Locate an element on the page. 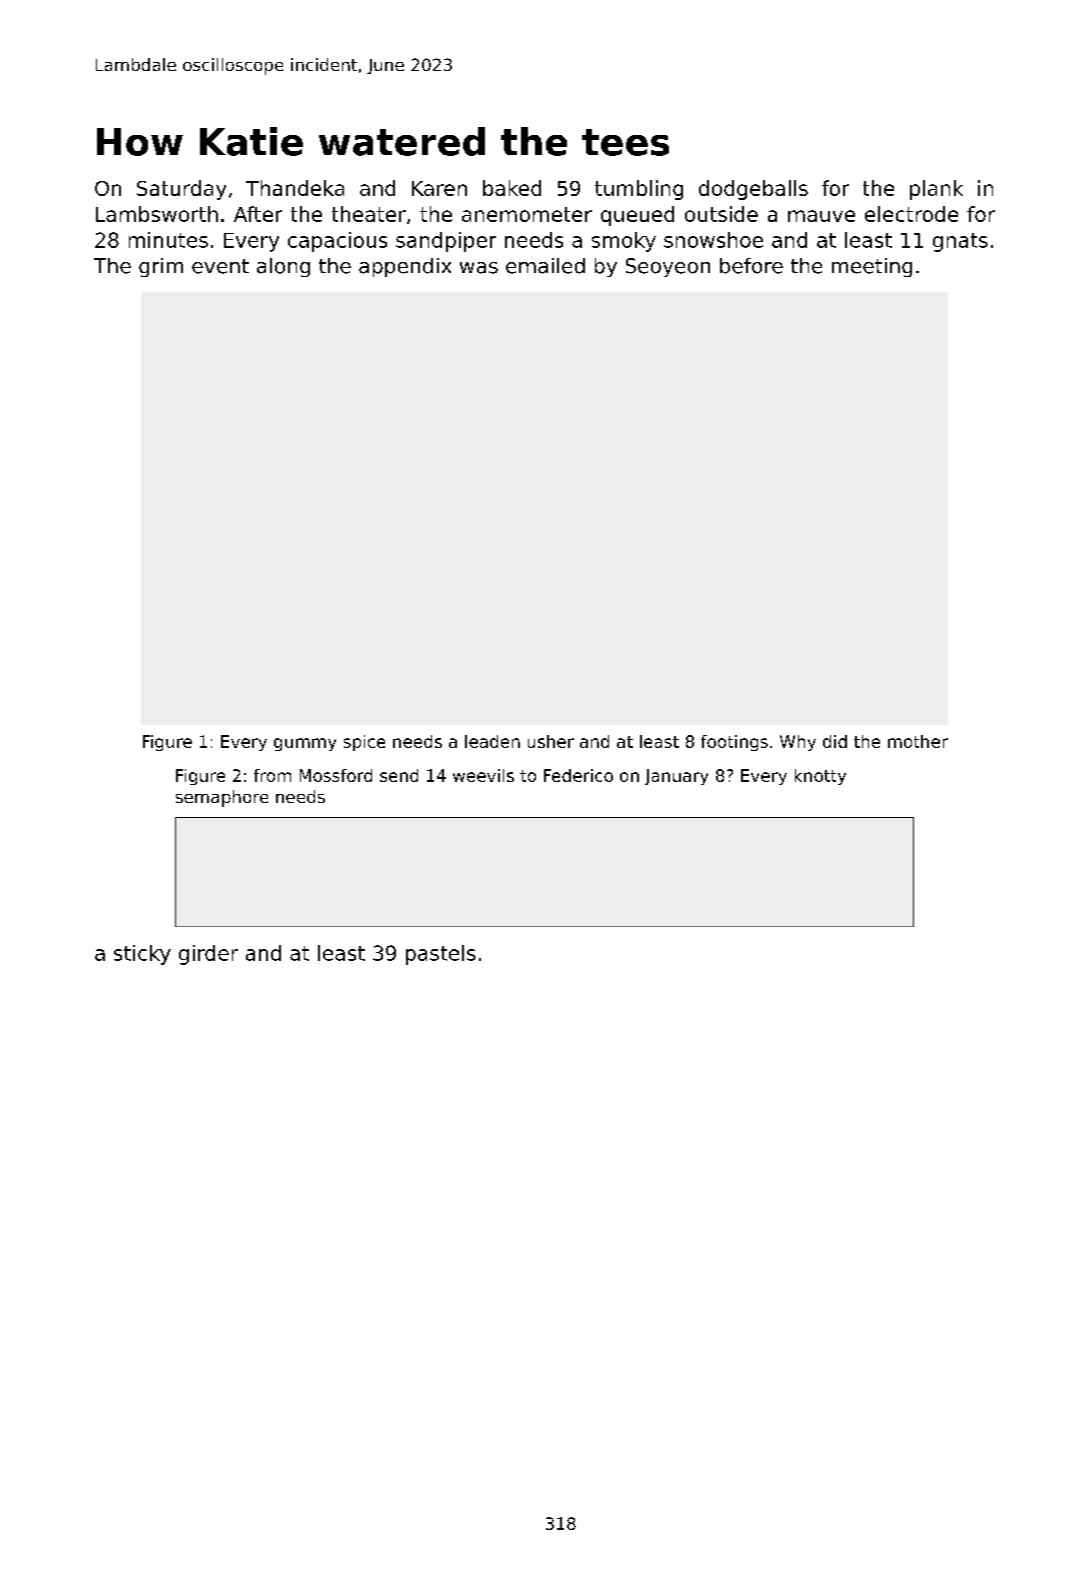 The width and height of the document is (1089, 1577). leaden is located at coordinates (492, 741).
